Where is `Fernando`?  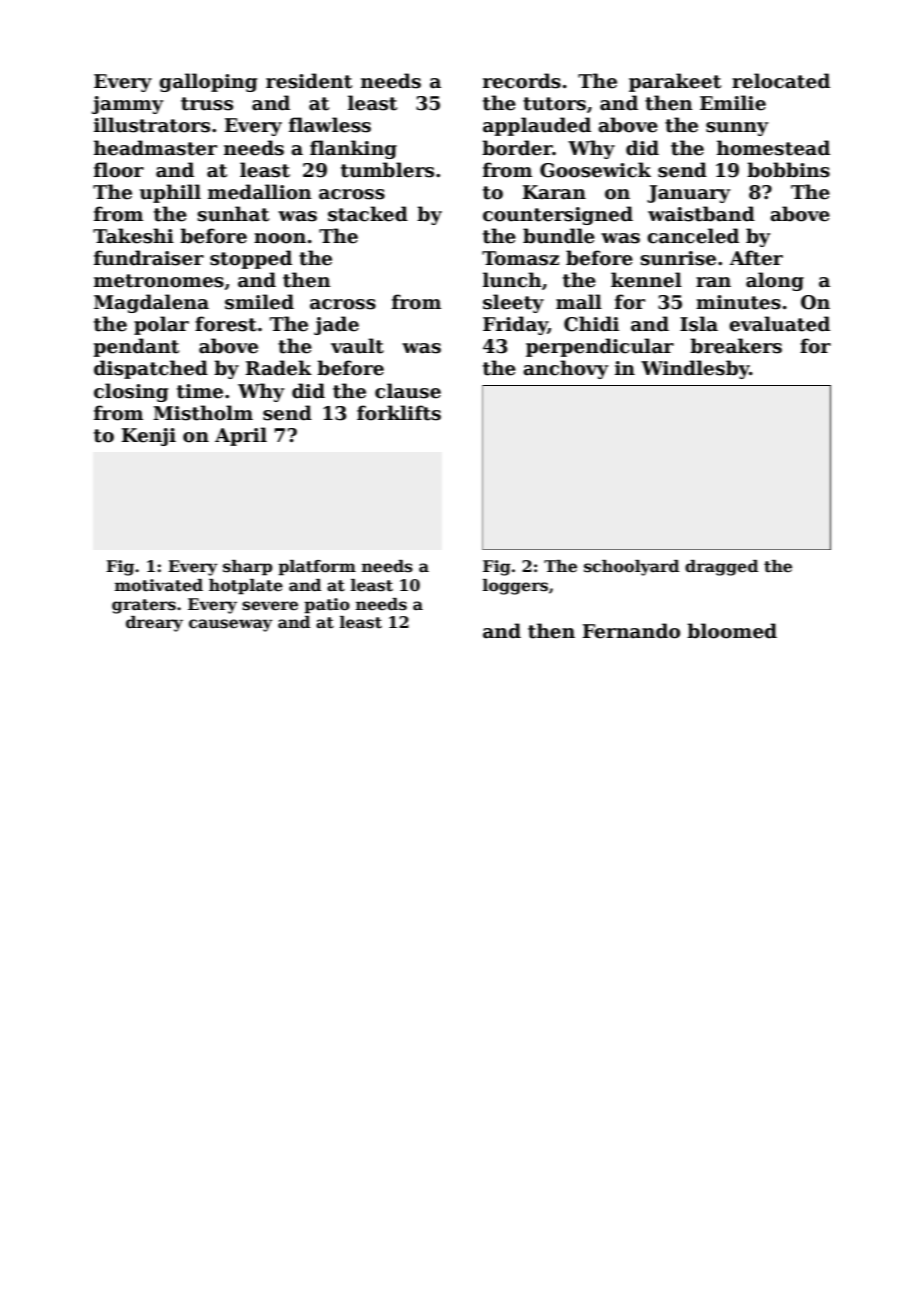 Fernando is located at coordinates (631, 631).
